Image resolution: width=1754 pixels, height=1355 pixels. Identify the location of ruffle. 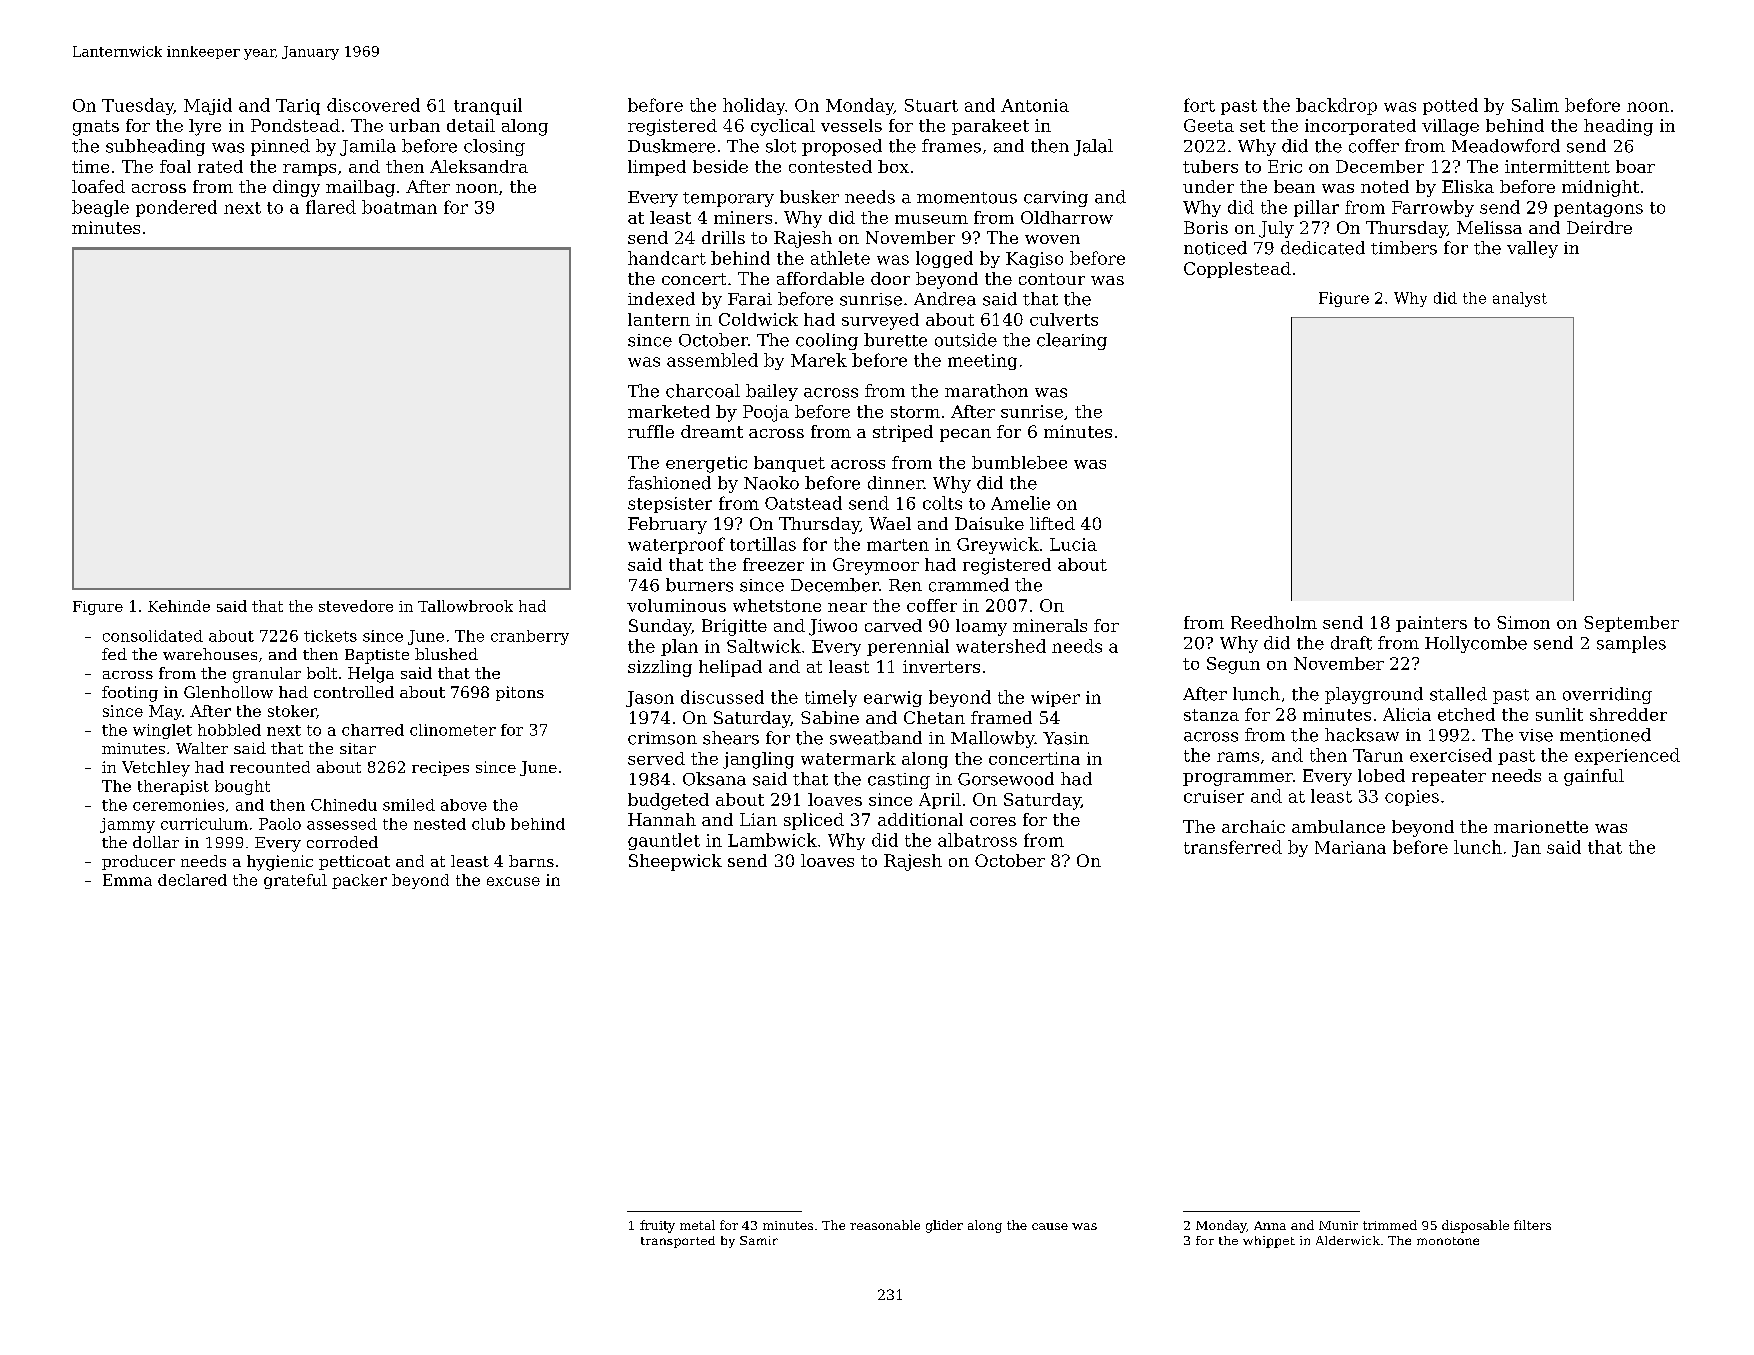
(651, 431).
